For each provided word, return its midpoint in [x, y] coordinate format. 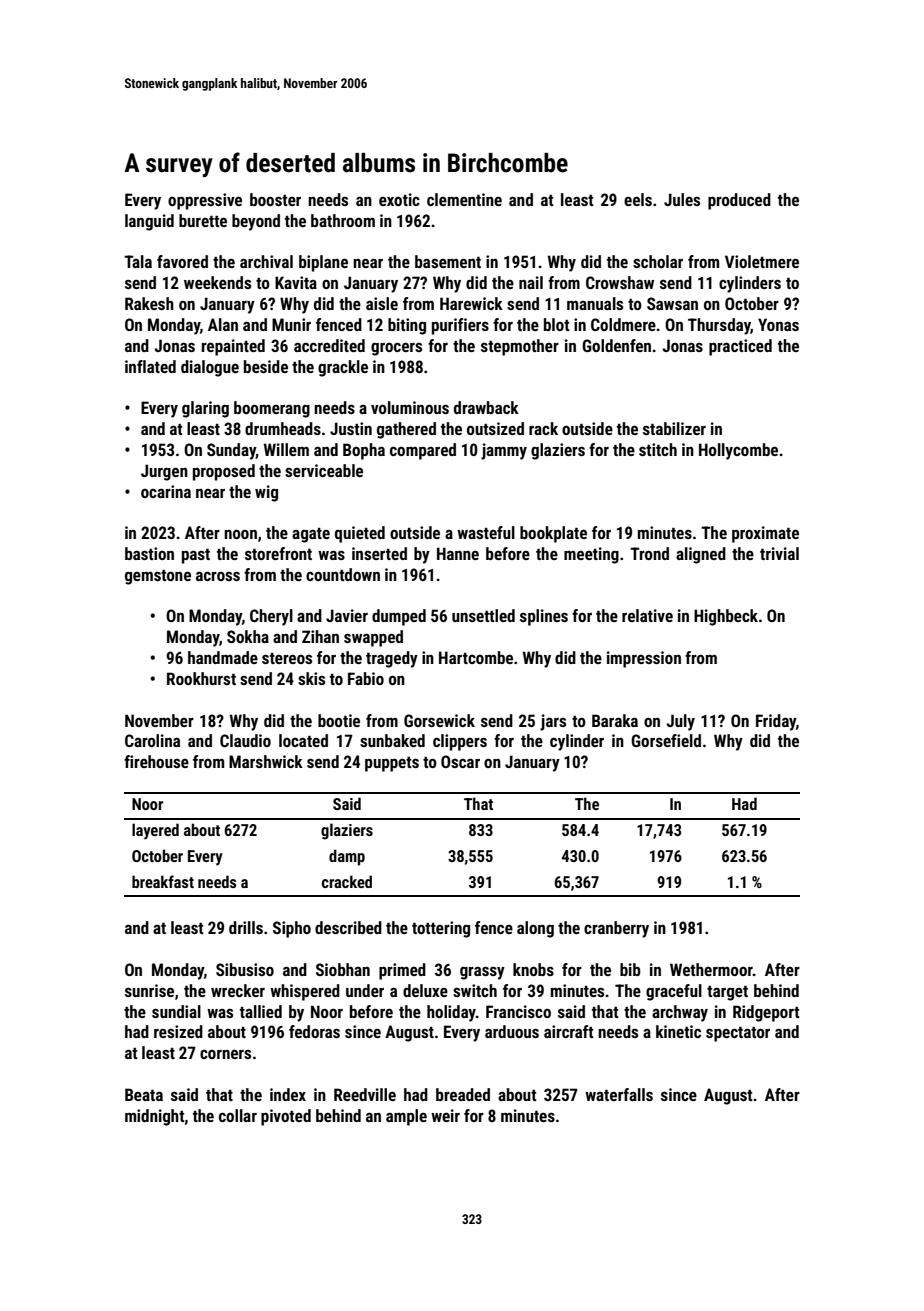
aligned [701, 555]
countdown [343, 574]
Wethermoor [711, 969]
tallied [261, 1011]
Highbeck [726, 617]
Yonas [778, 324]
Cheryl [271, 617]
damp [347, 857]
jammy [504, 451]
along [535, 929]
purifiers [460, 326]
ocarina [166, 491]
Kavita [296, 282]
